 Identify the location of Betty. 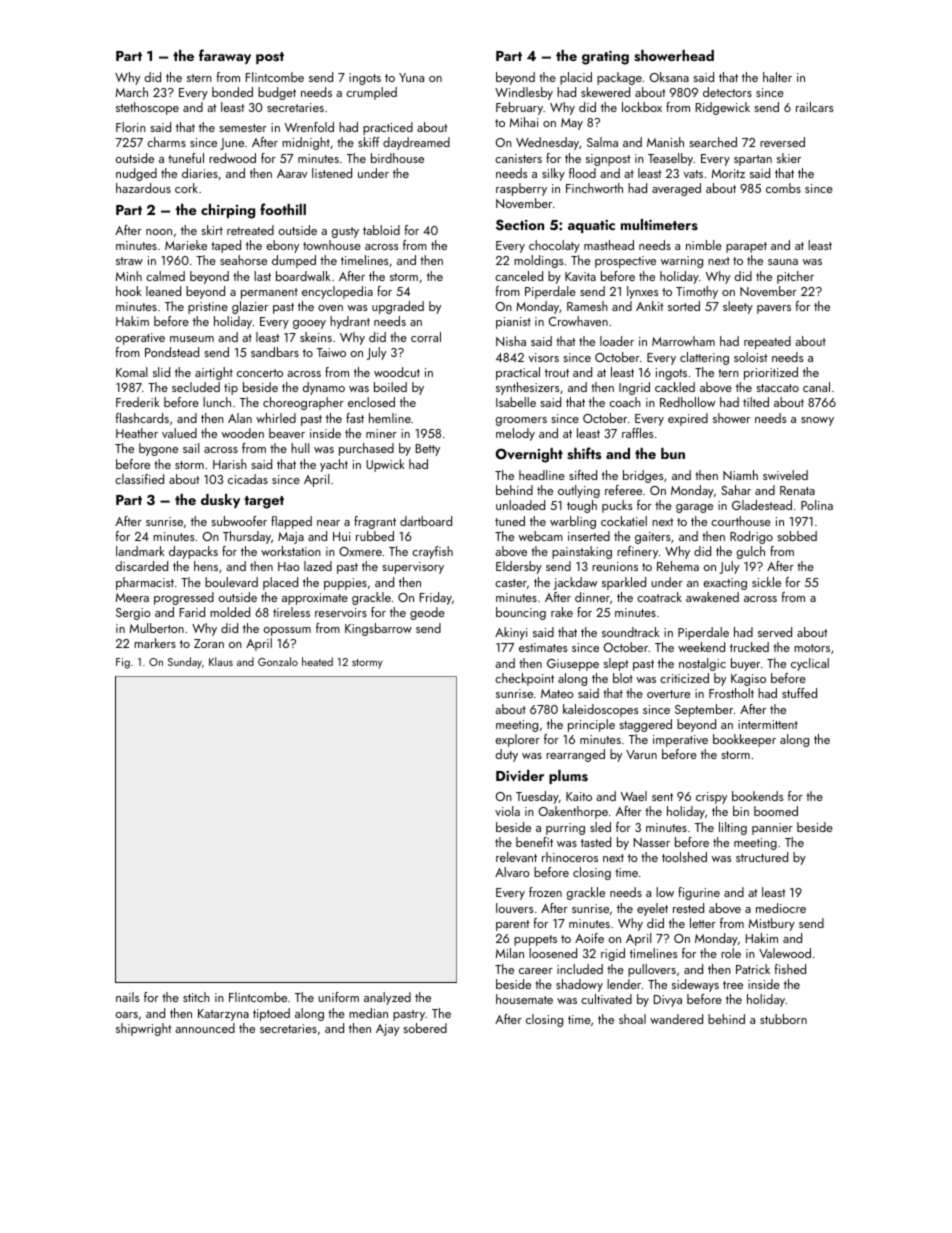
(428, 450).
